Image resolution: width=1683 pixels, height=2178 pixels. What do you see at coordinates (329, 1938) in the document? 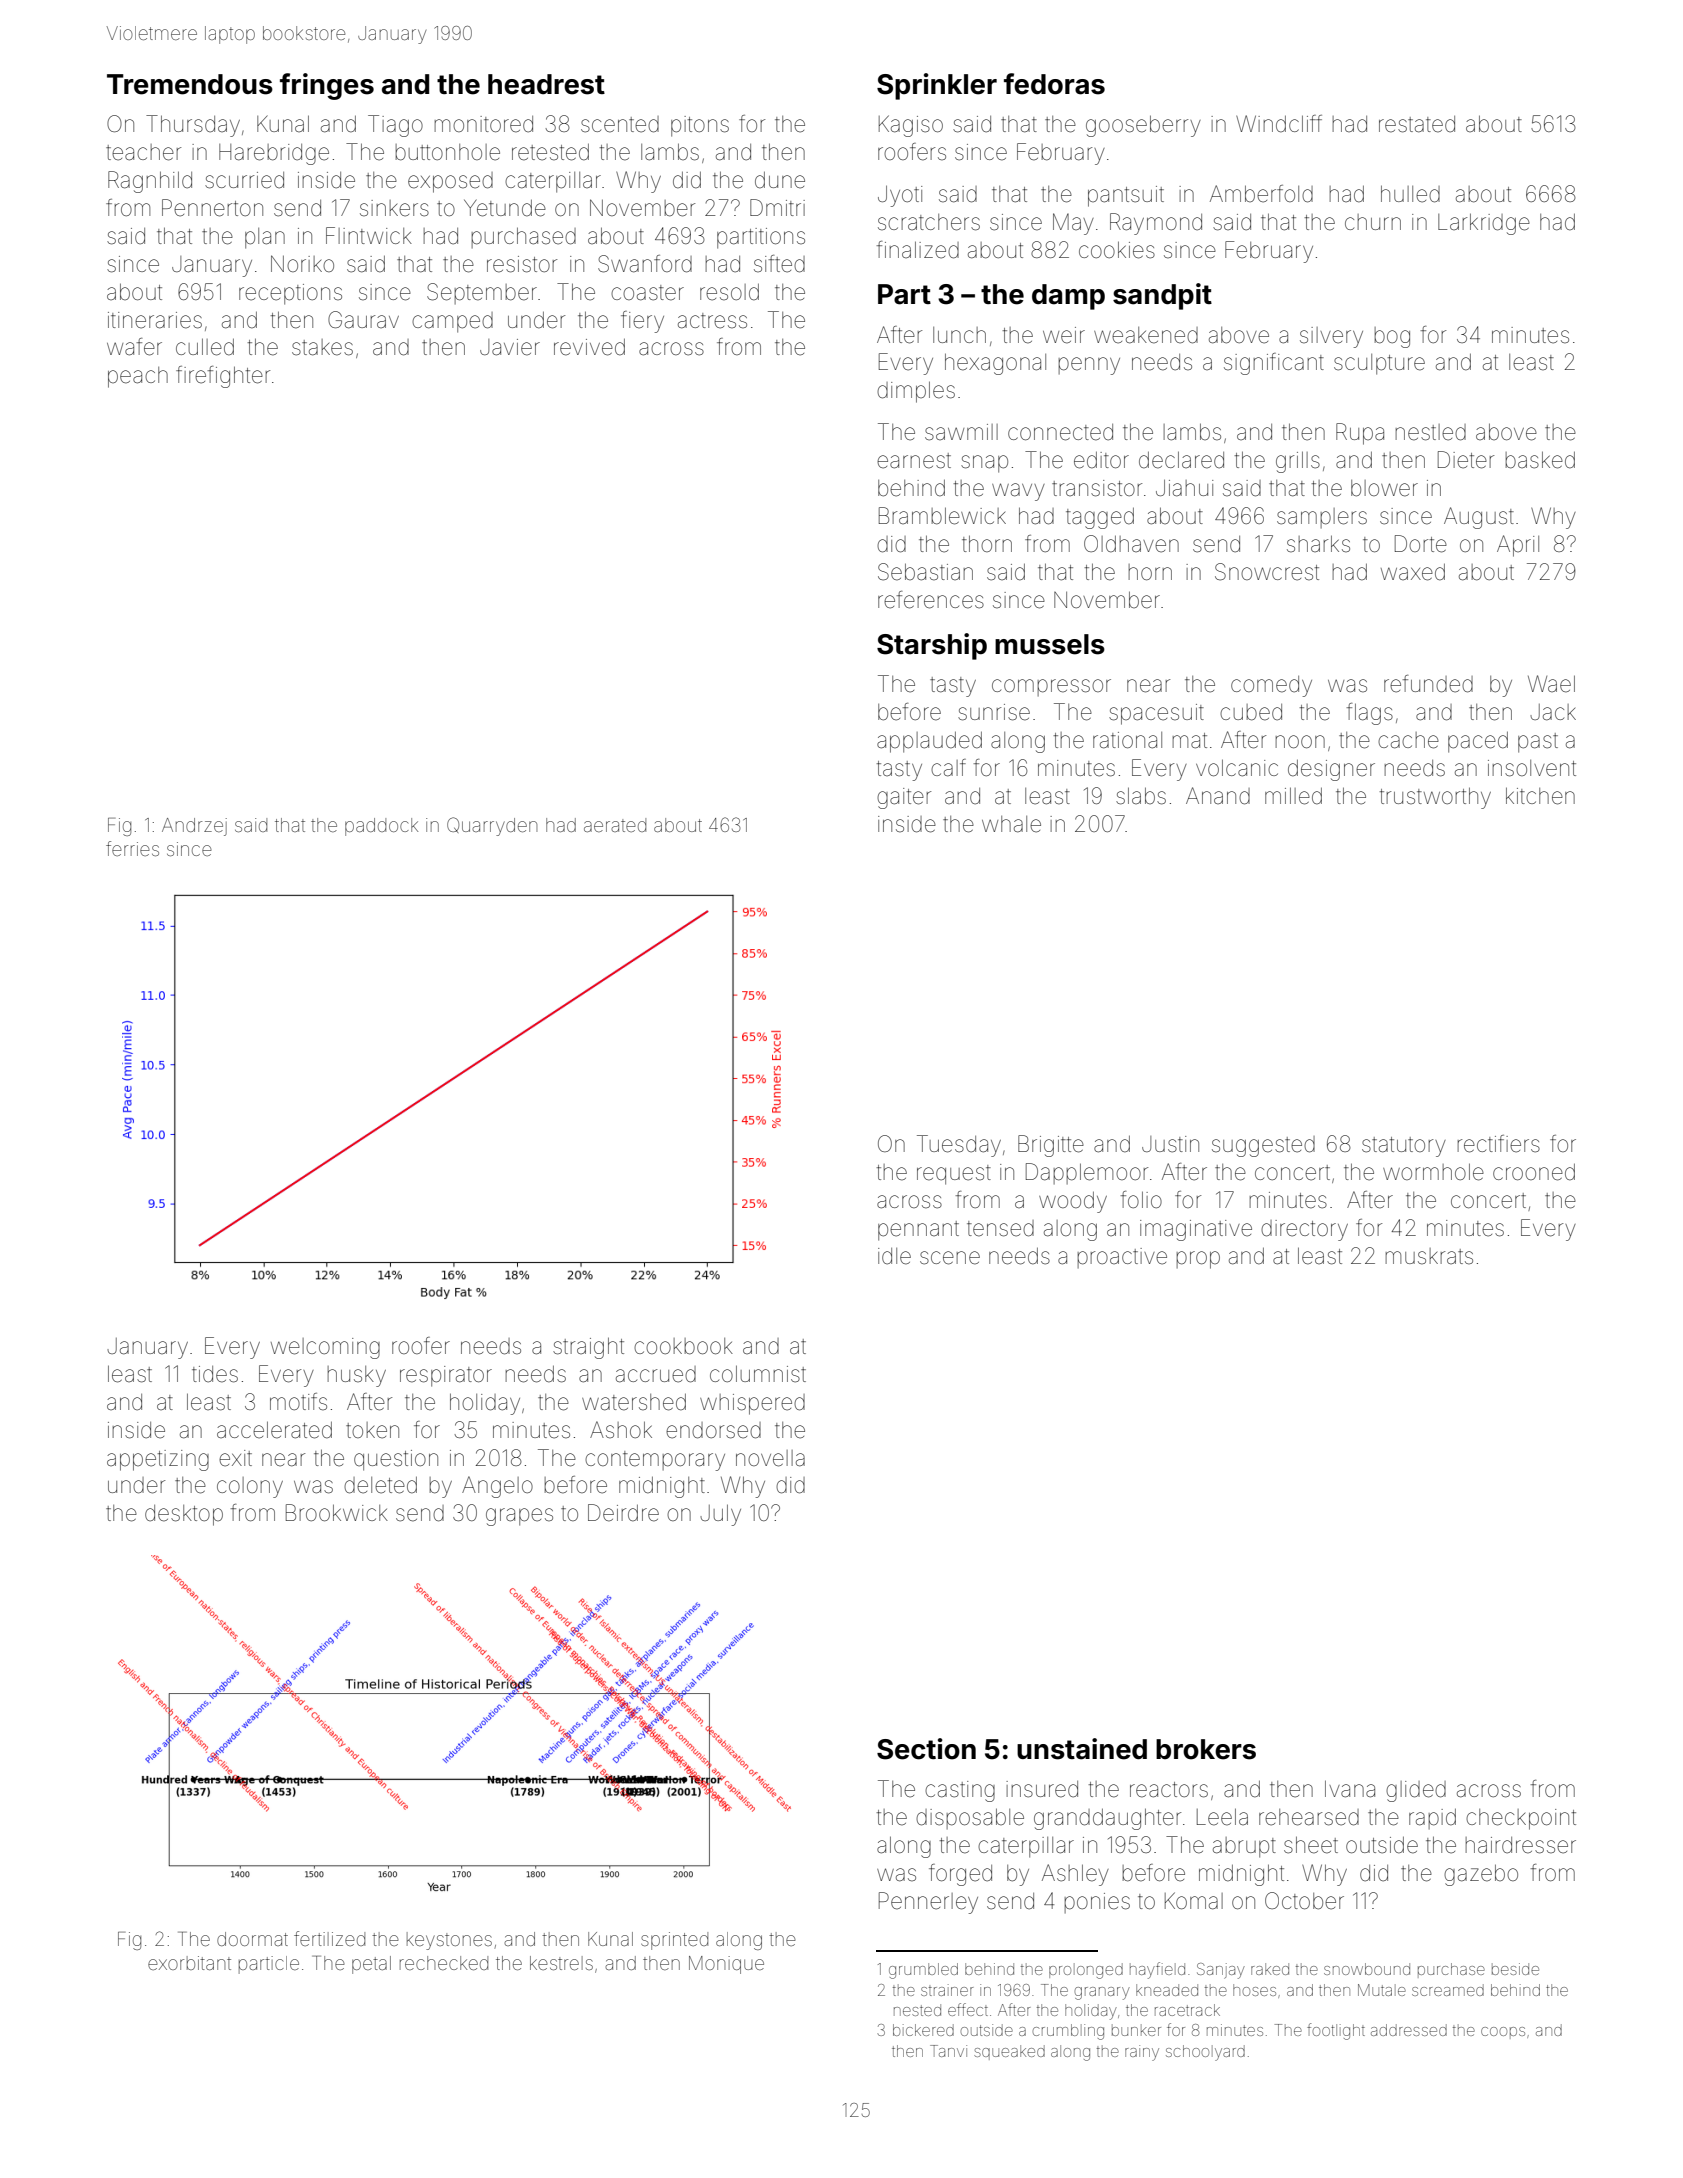
I see `fertilized` at bounding box center [329, 1938].
